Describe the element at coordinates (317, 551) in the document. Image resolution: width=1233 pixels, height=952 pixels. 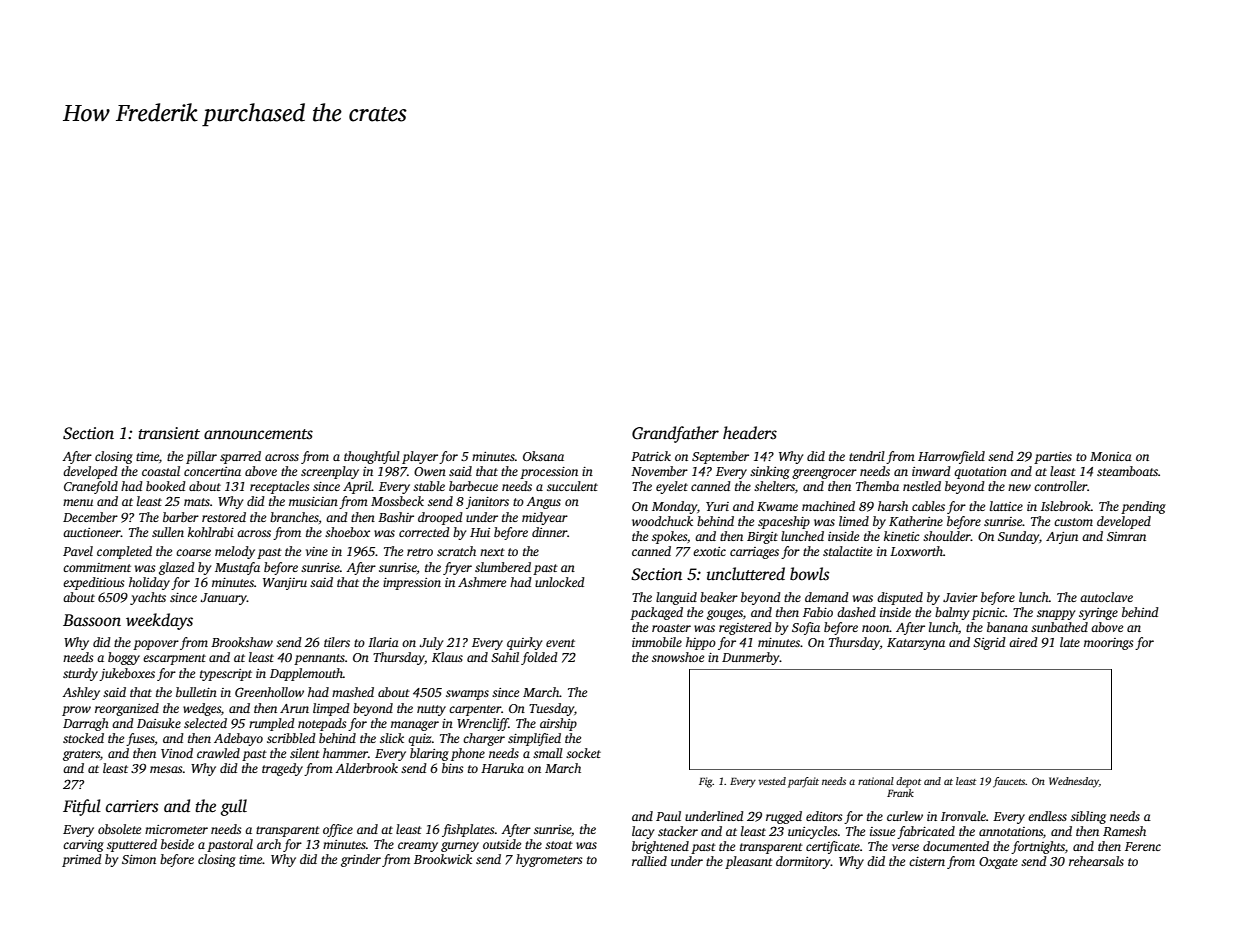
I see `vine` at that location.
